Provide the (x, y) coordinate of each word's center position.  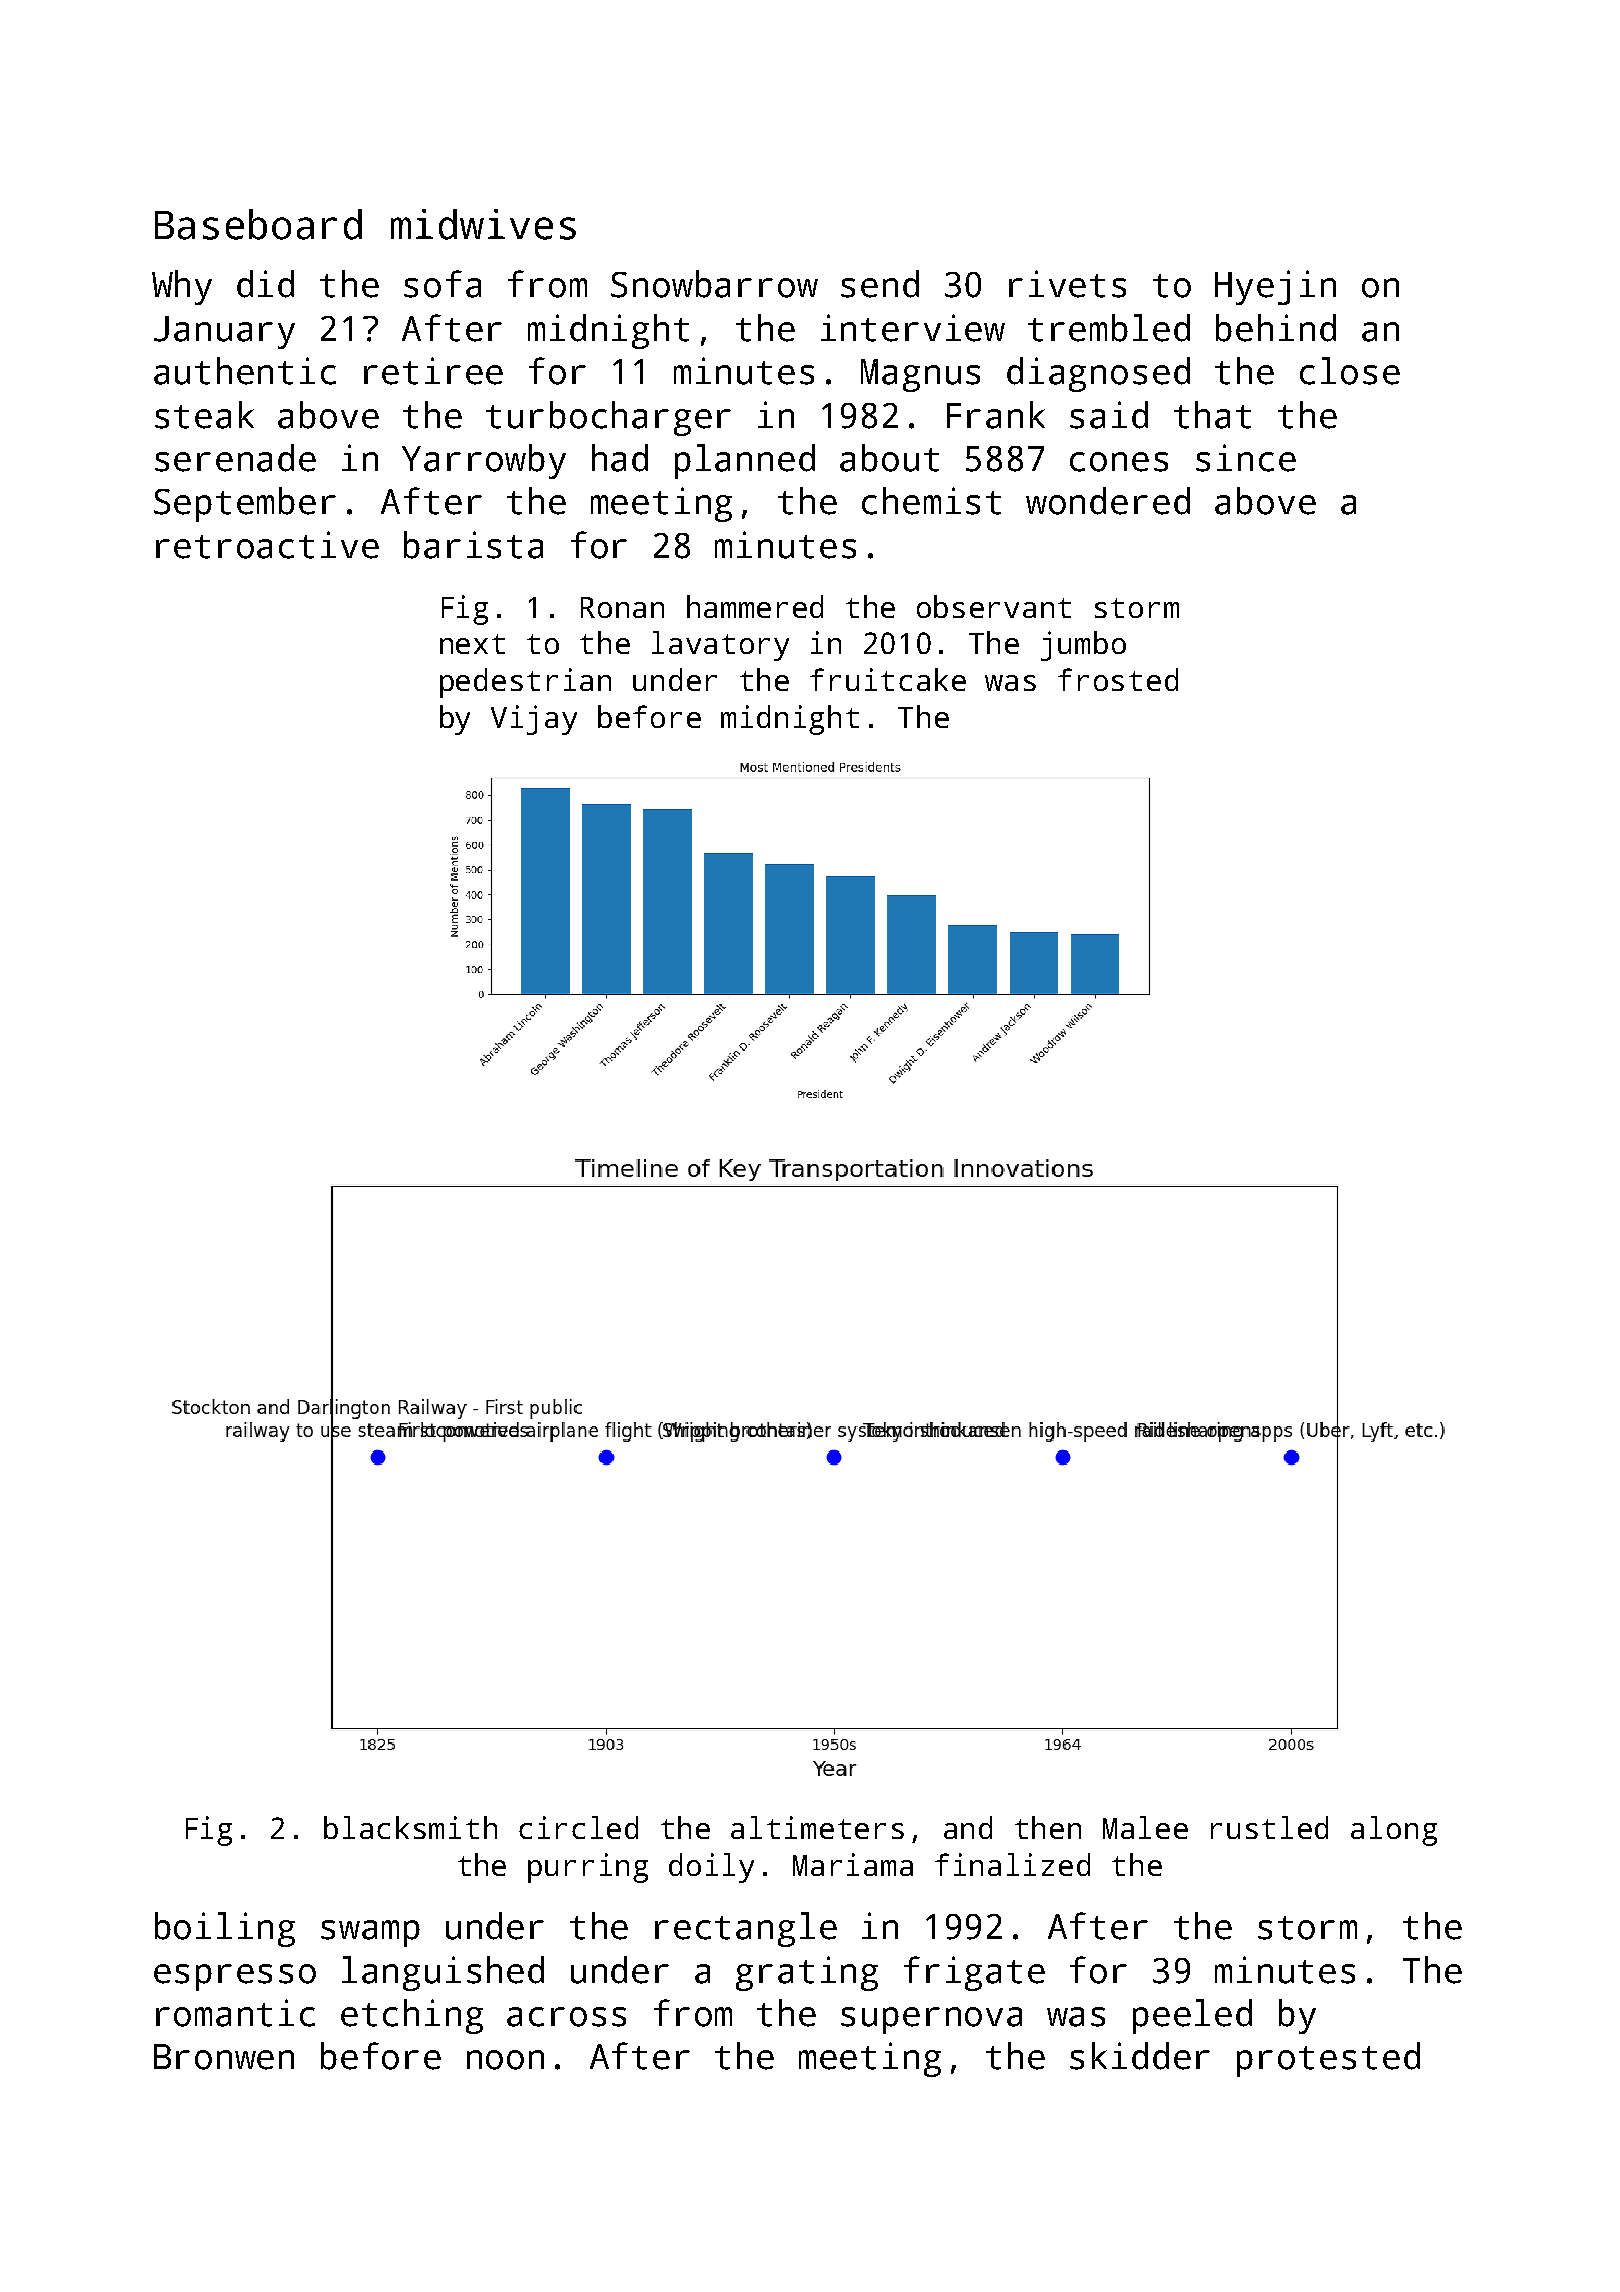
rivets (1067, 284)
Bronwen (224, 2057)
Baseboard (258, 224)
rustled (1269, 1827)
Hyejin (1275, 287)
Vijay (534, 720)
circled (578, 1827)
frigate (974, 1973)
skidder (1140, 2056)
